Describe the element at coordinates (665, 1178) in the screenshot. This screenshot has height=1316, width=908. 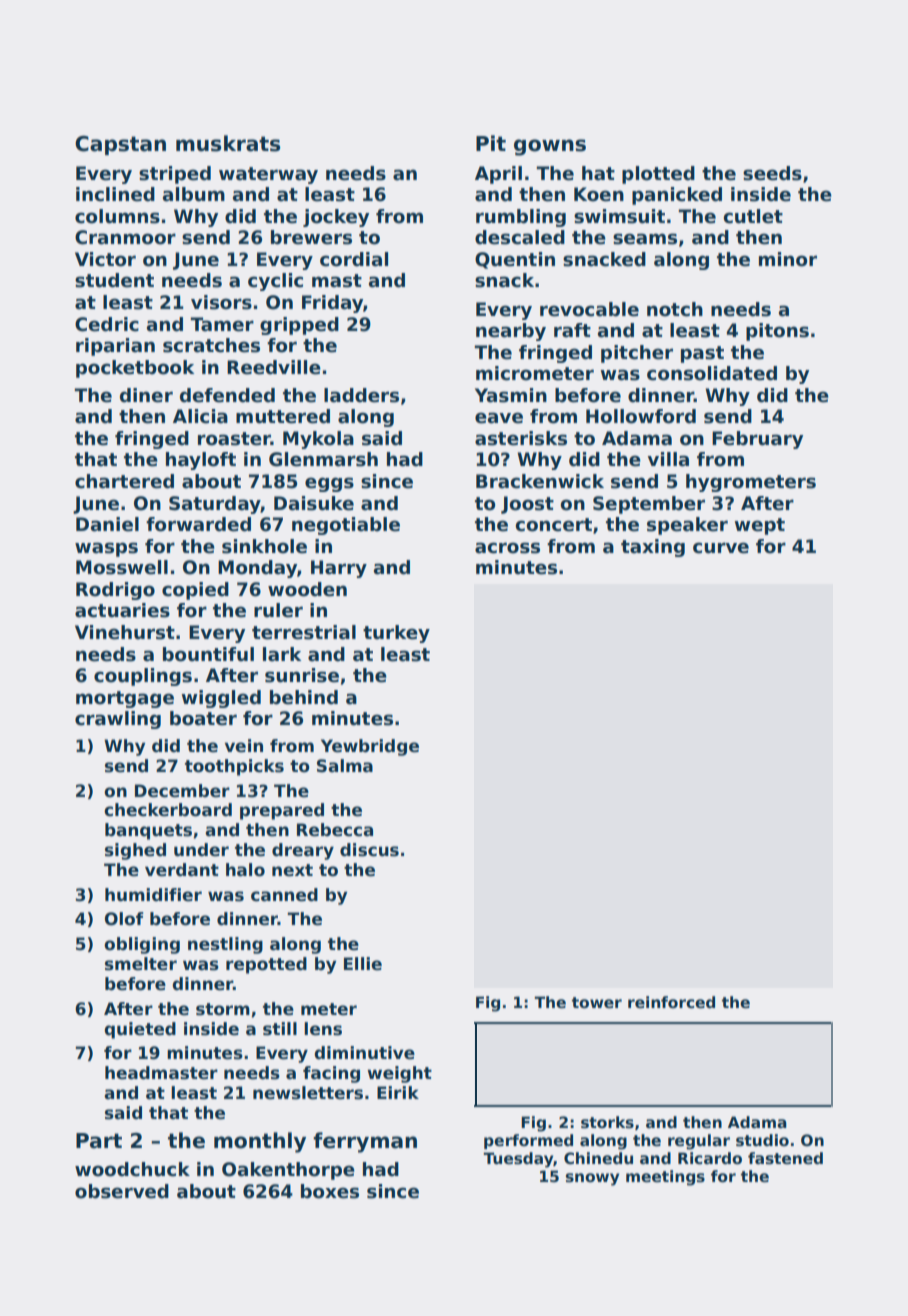
I see `meetings` at that location.
